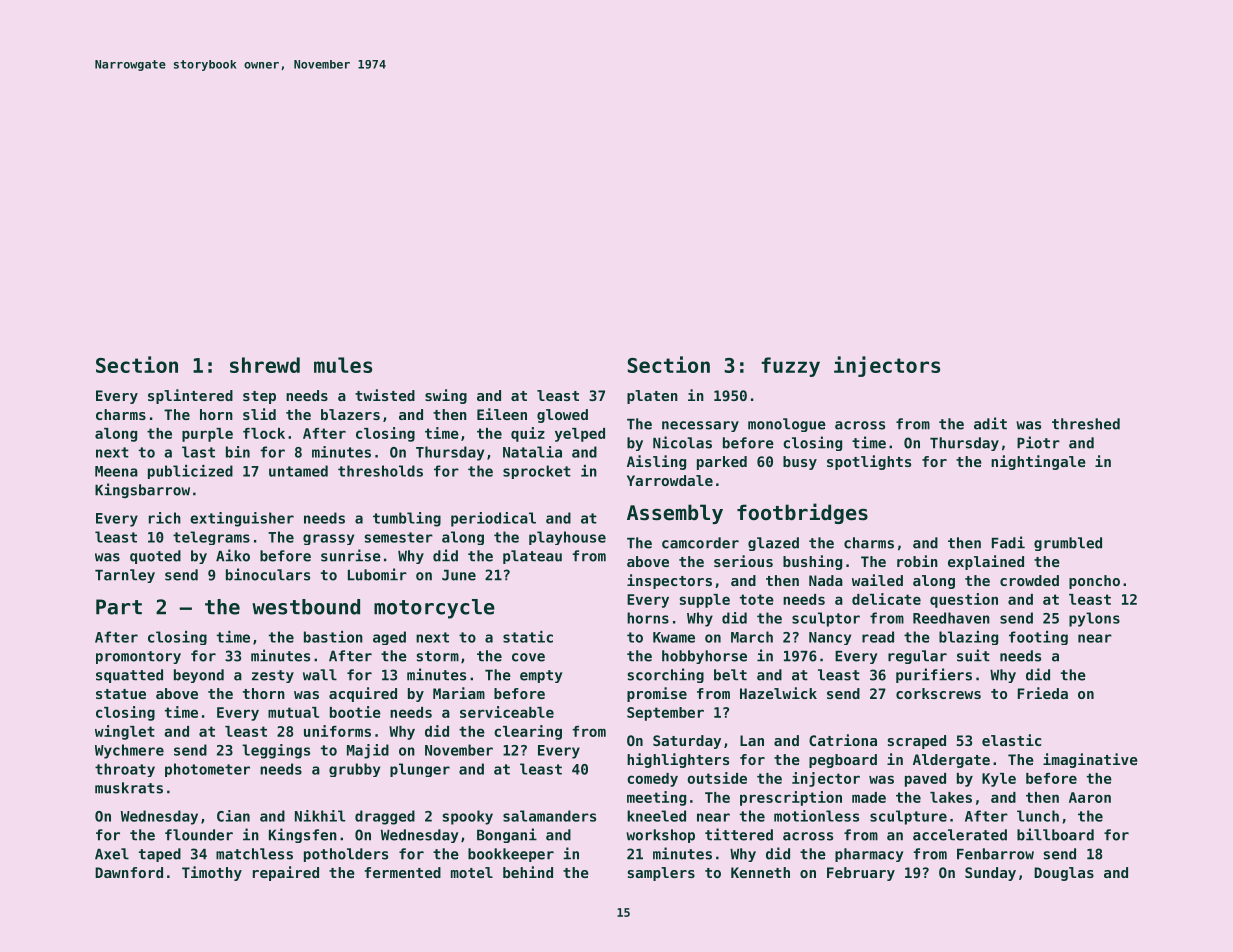 The width and height of the screenshot is (1233, 952). What do you see at coordinates (1094, 582) in the screenshot?
I see `poncho` at bounding box center [1094, 582].
